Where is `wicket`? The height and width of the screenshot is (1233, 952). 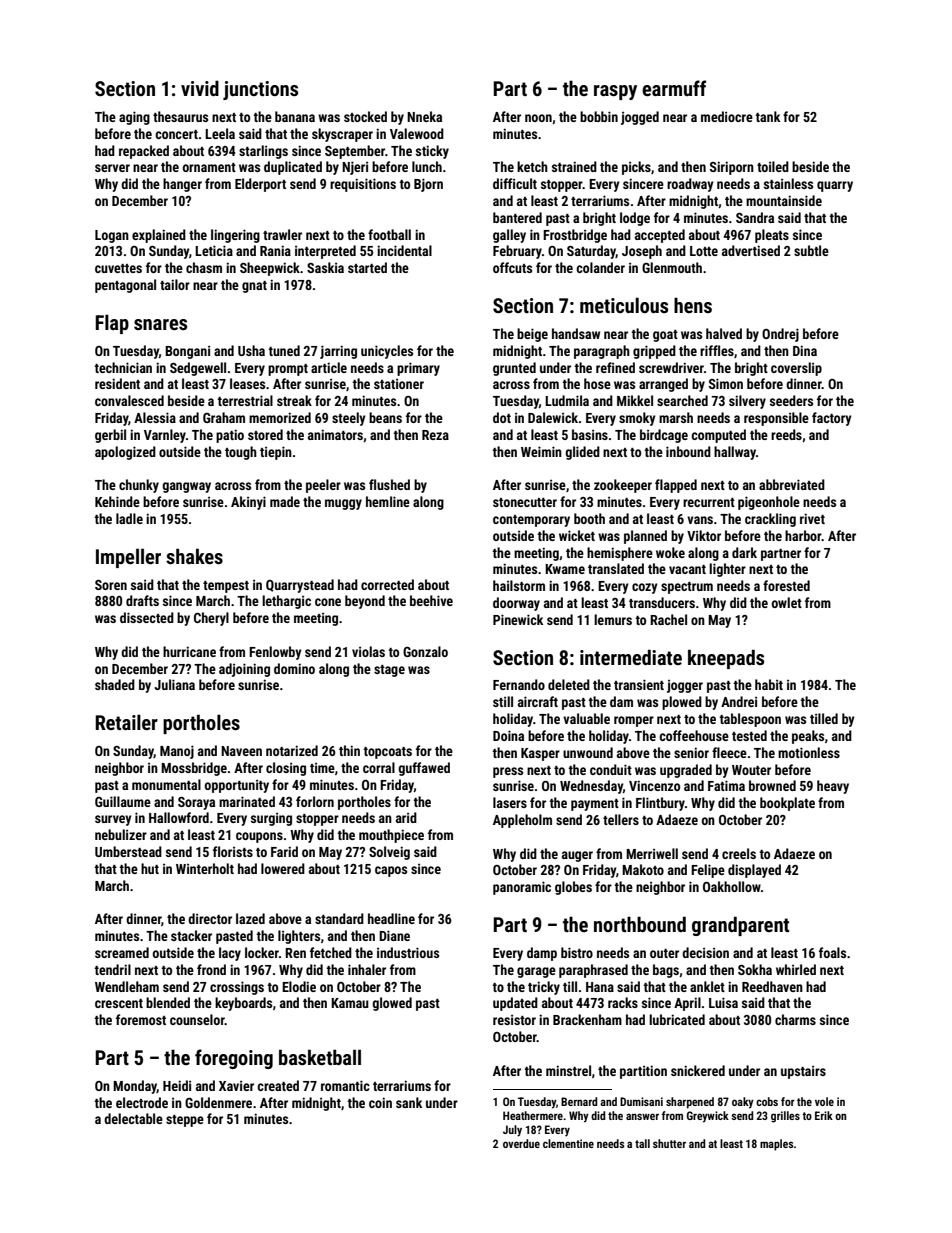 wicket is located at coordinates (577, 535).
